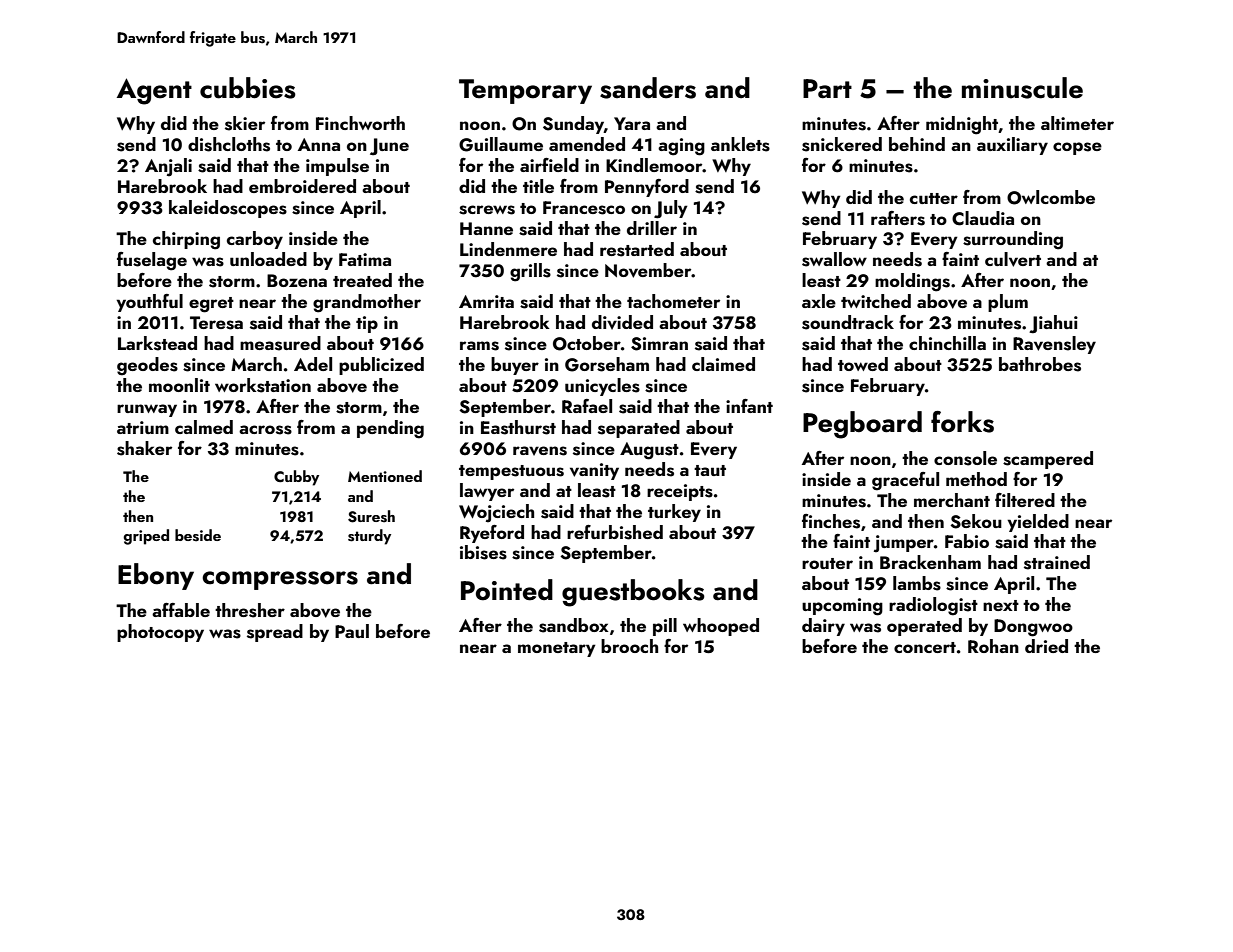  Describe the element at coordinates (648, 88) in the page. I see `sanders` at that location.
